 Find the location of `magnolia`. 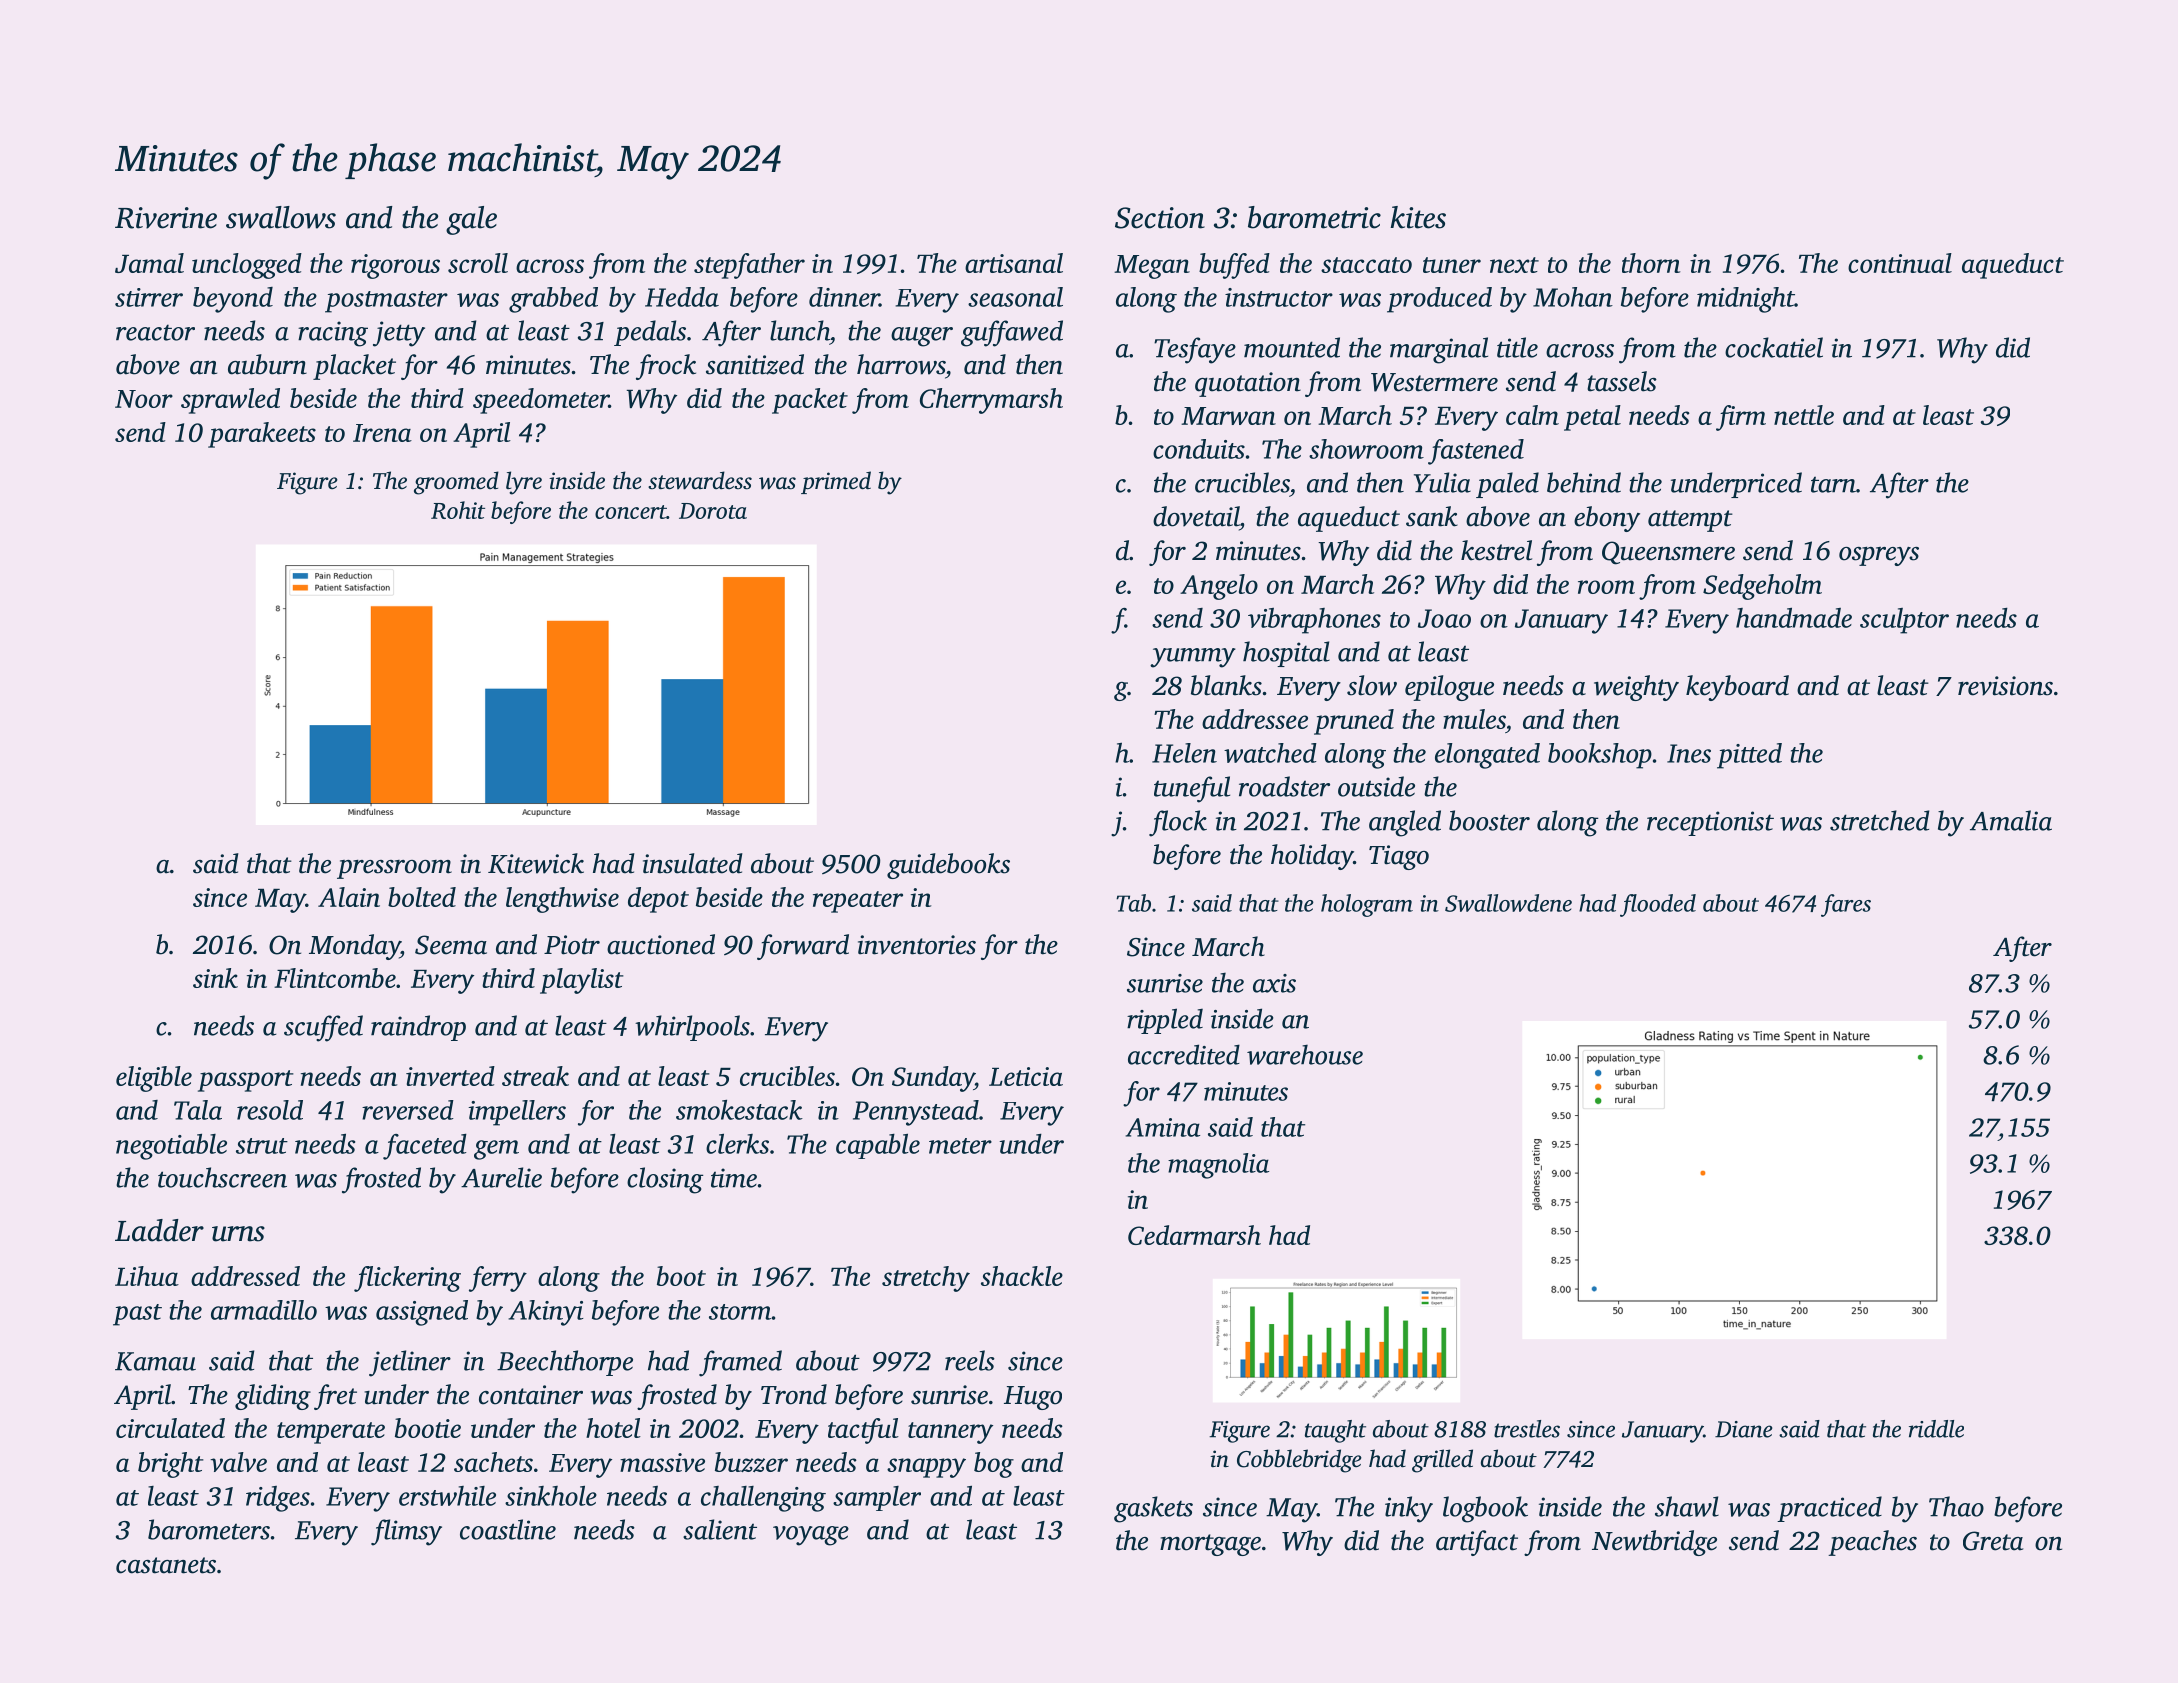

magnolia is located at coordinates (1218, 1166).
